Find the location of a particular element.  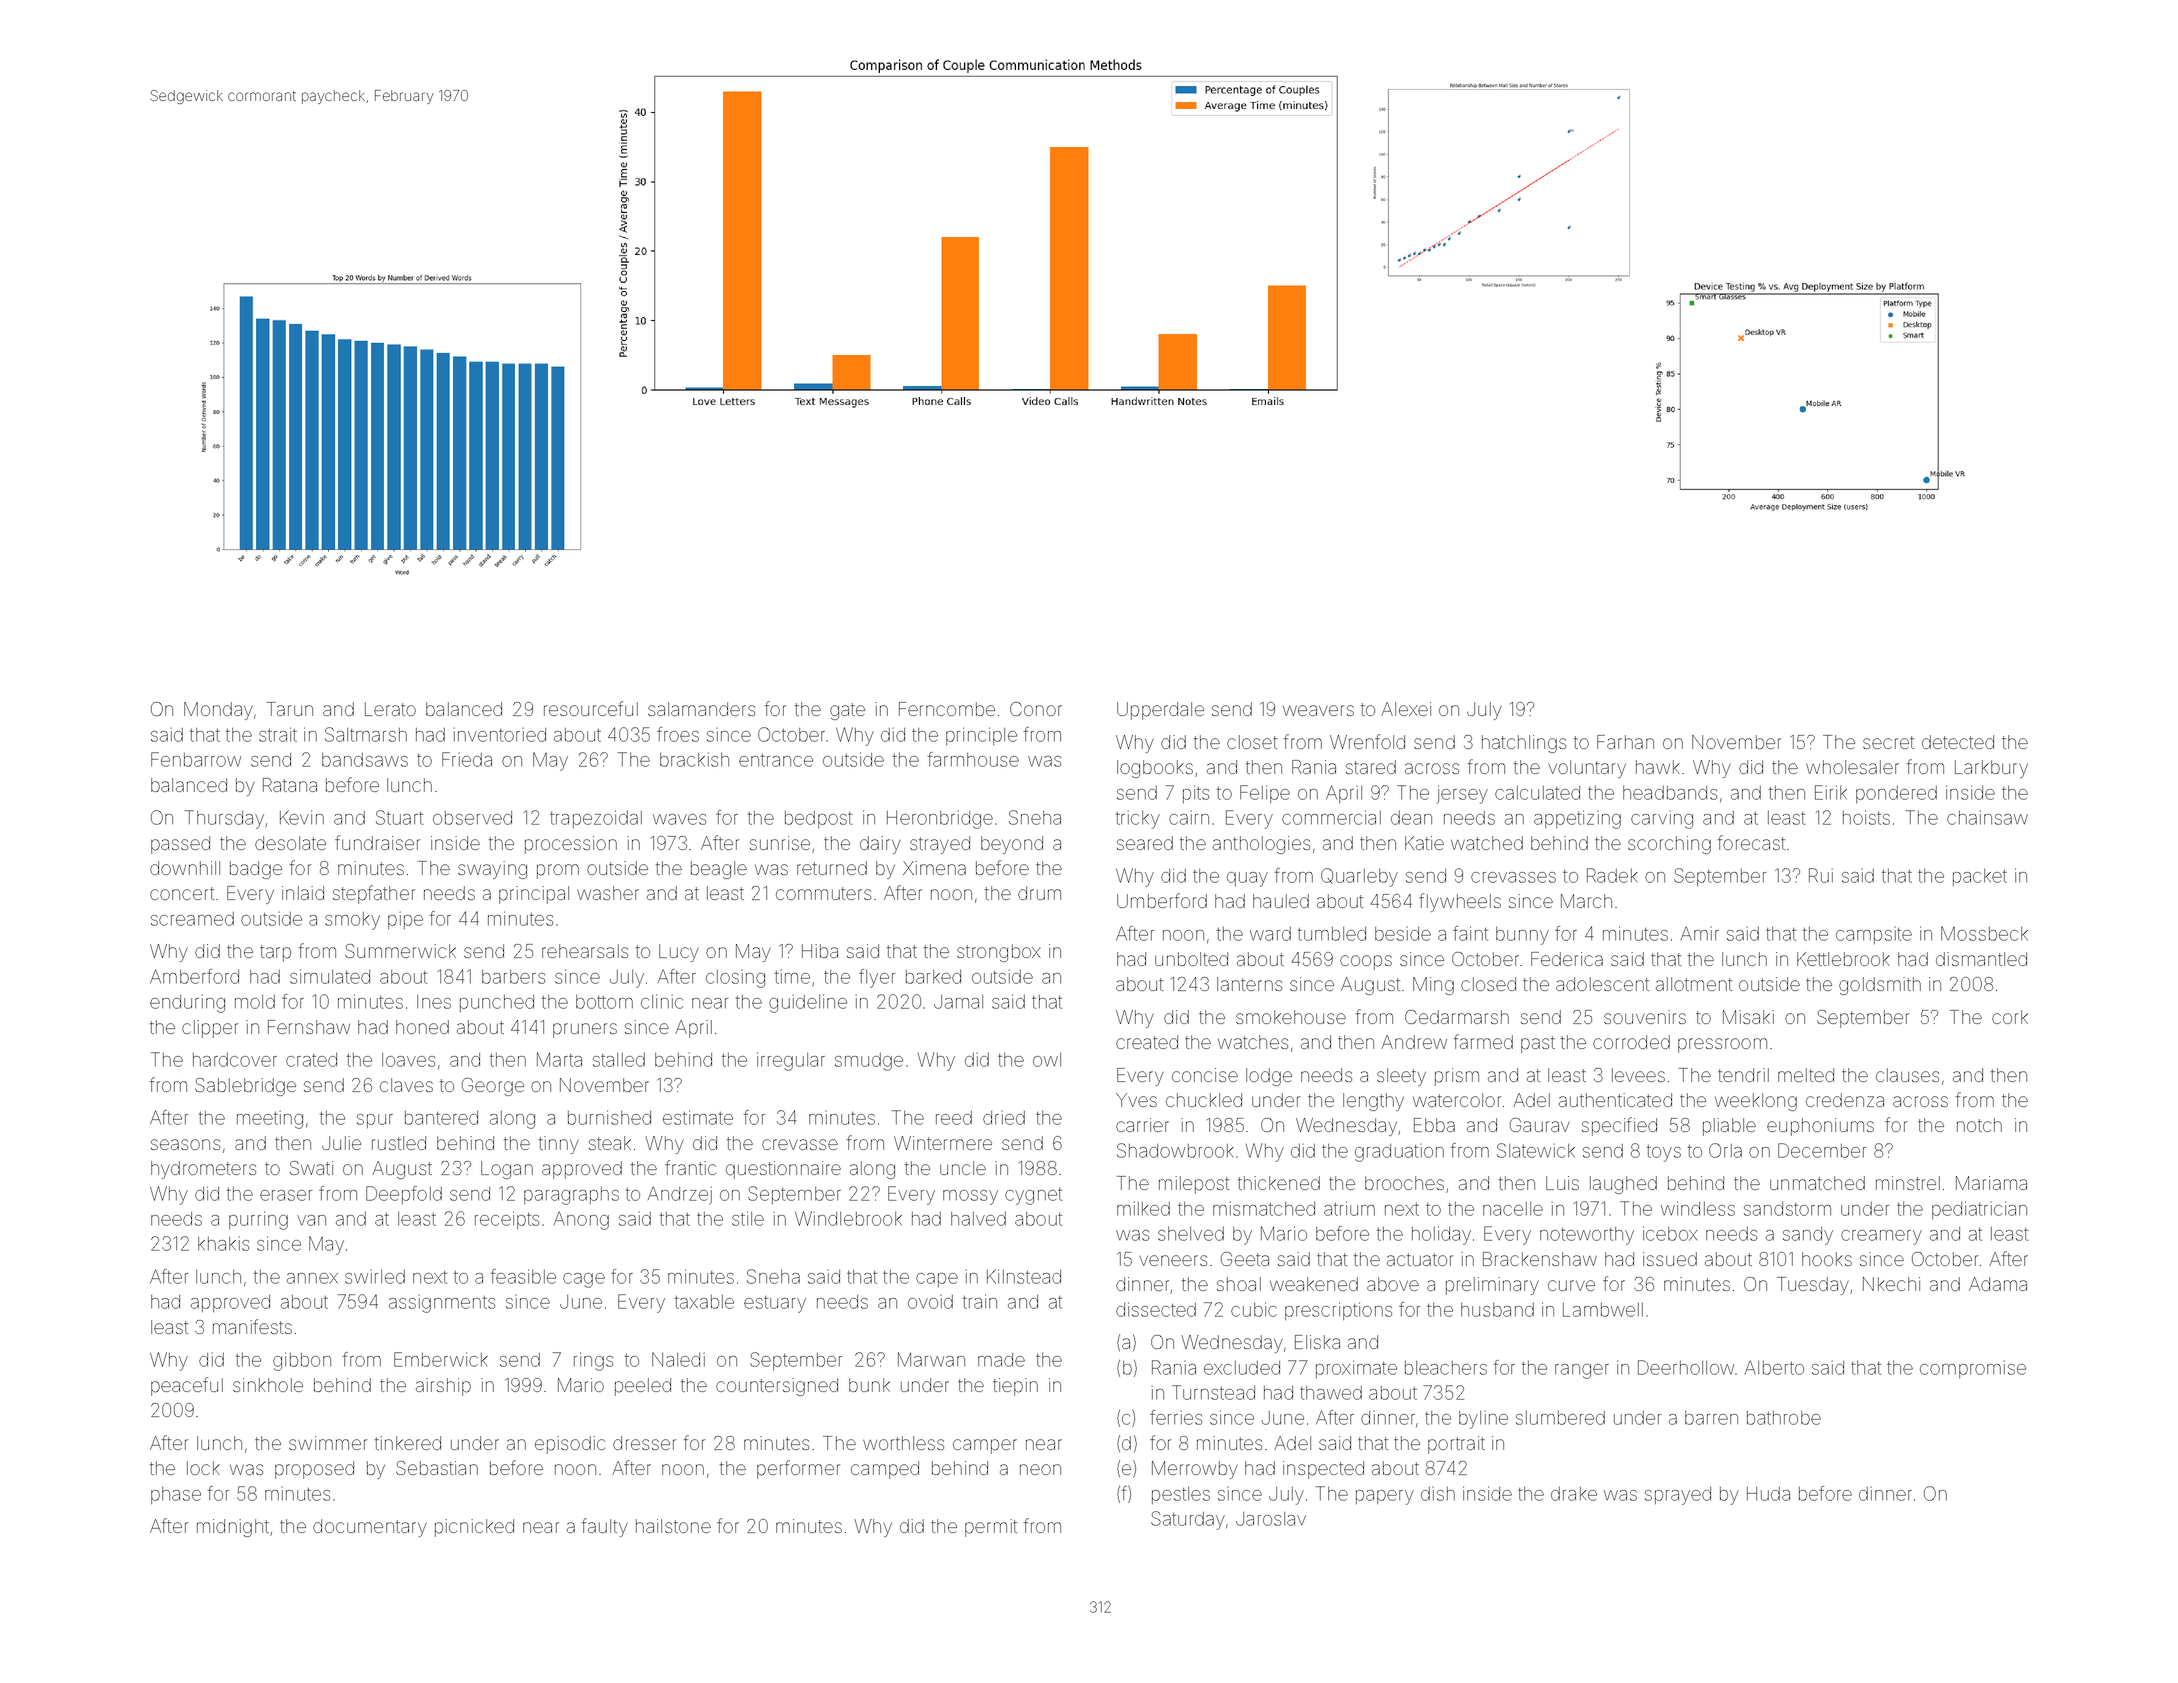

eraser is located at coordinates (286, 1195).
